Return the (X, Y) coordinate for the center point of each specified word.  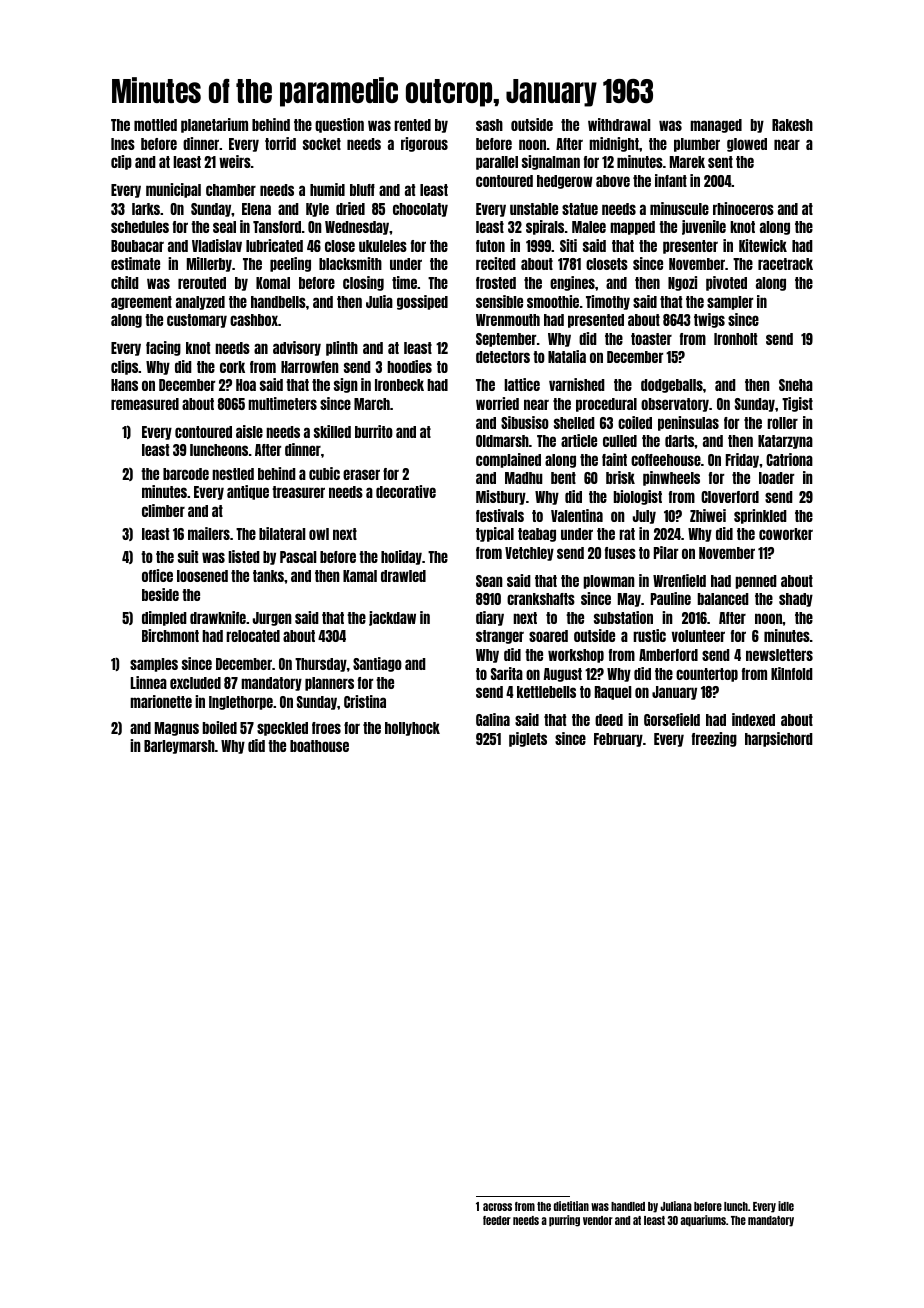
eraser (361, 474)
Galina (493, 719)
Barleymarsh (179, 747)
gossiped (422, 302)
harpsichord (779, 739)
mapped (632, 228)
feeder (497, 1220)
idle (786, 1206)
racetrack (785, 264)
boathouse (319, 746)
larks (146, 209)
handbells (278, 302)
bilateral (282, 533)
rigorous (424, 144)
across (497, 1207)
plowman (609, 582)
